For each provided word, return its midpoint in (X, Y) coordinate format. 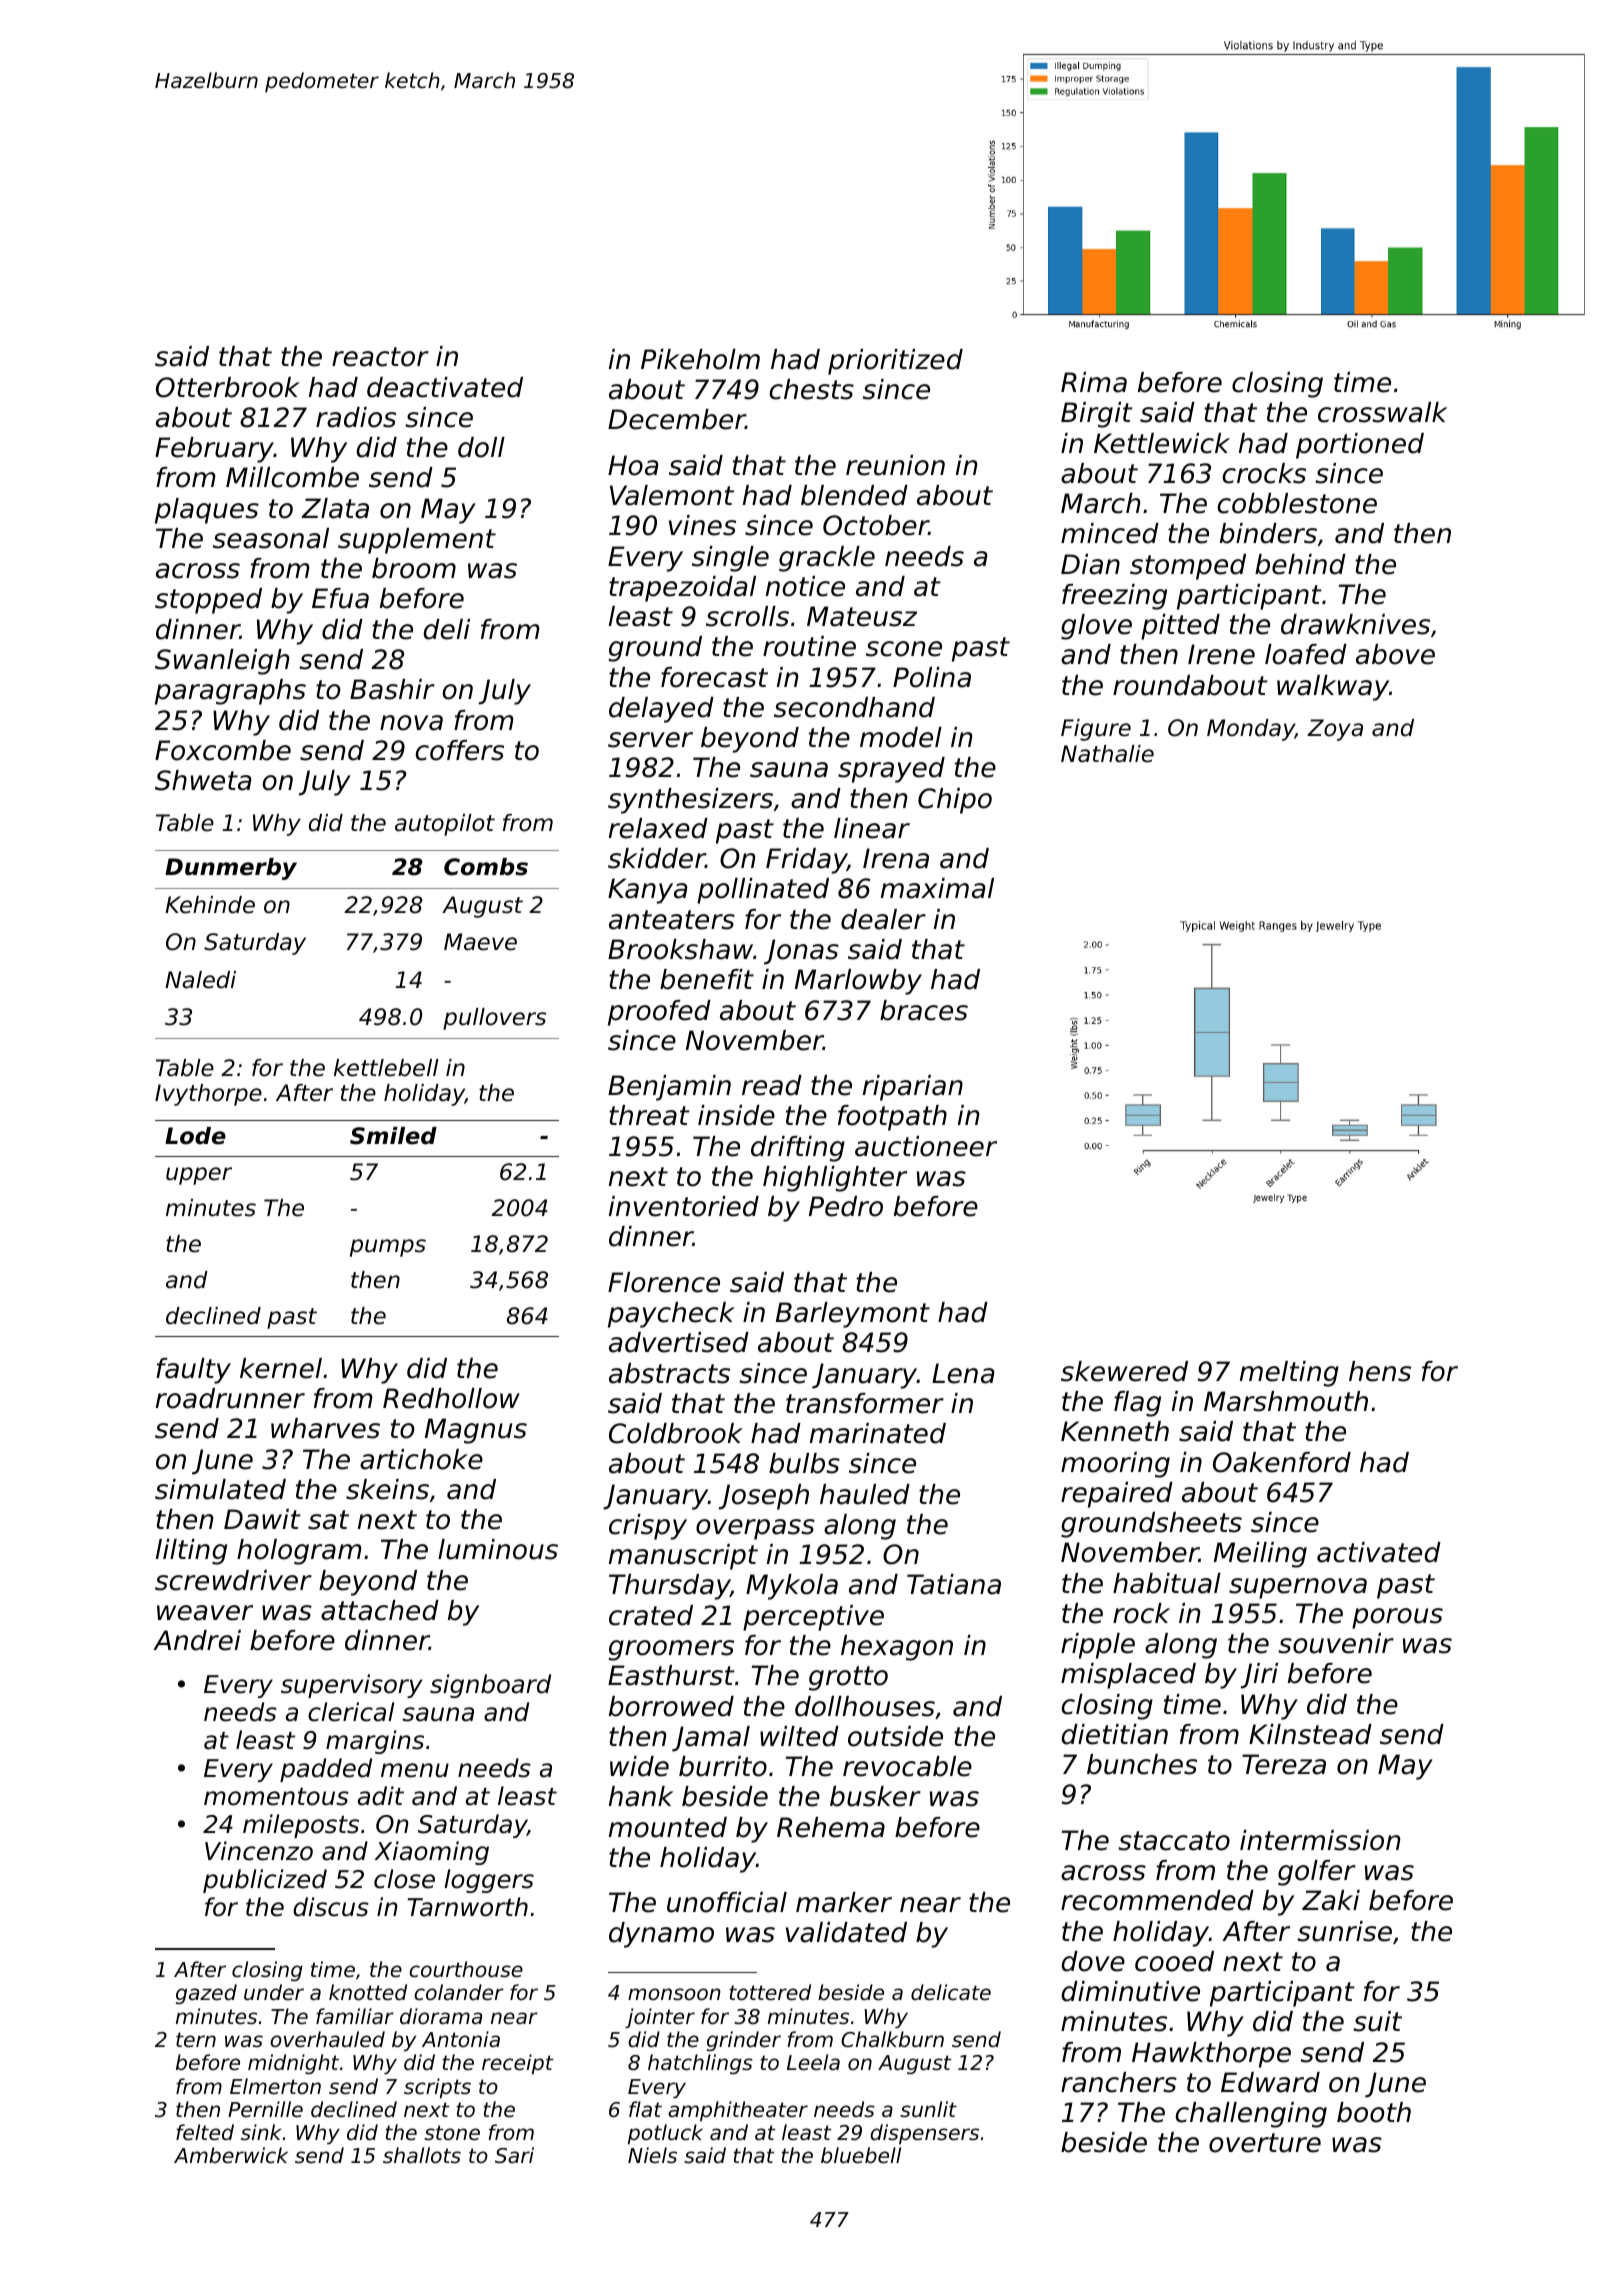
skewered (1124, 1371)
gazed (206, 1994)
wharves (325, 1428)
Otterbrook (228, 387)
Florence (664, 1282)
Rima (1094, 382)
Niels (652, 2155)
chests (811, 389)
